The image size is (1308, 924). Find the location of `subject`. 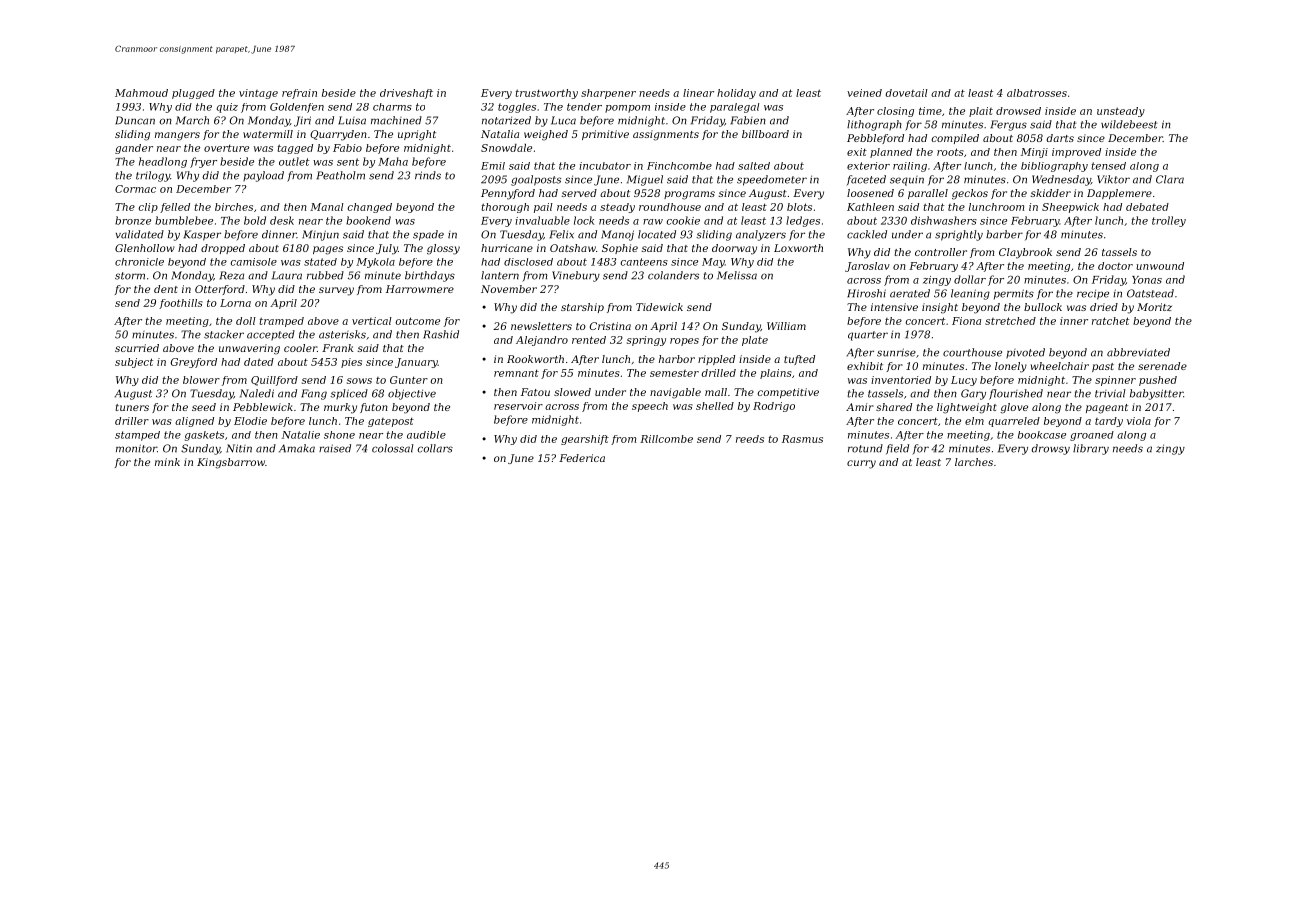

subject is located at coordinates (134, 363).
